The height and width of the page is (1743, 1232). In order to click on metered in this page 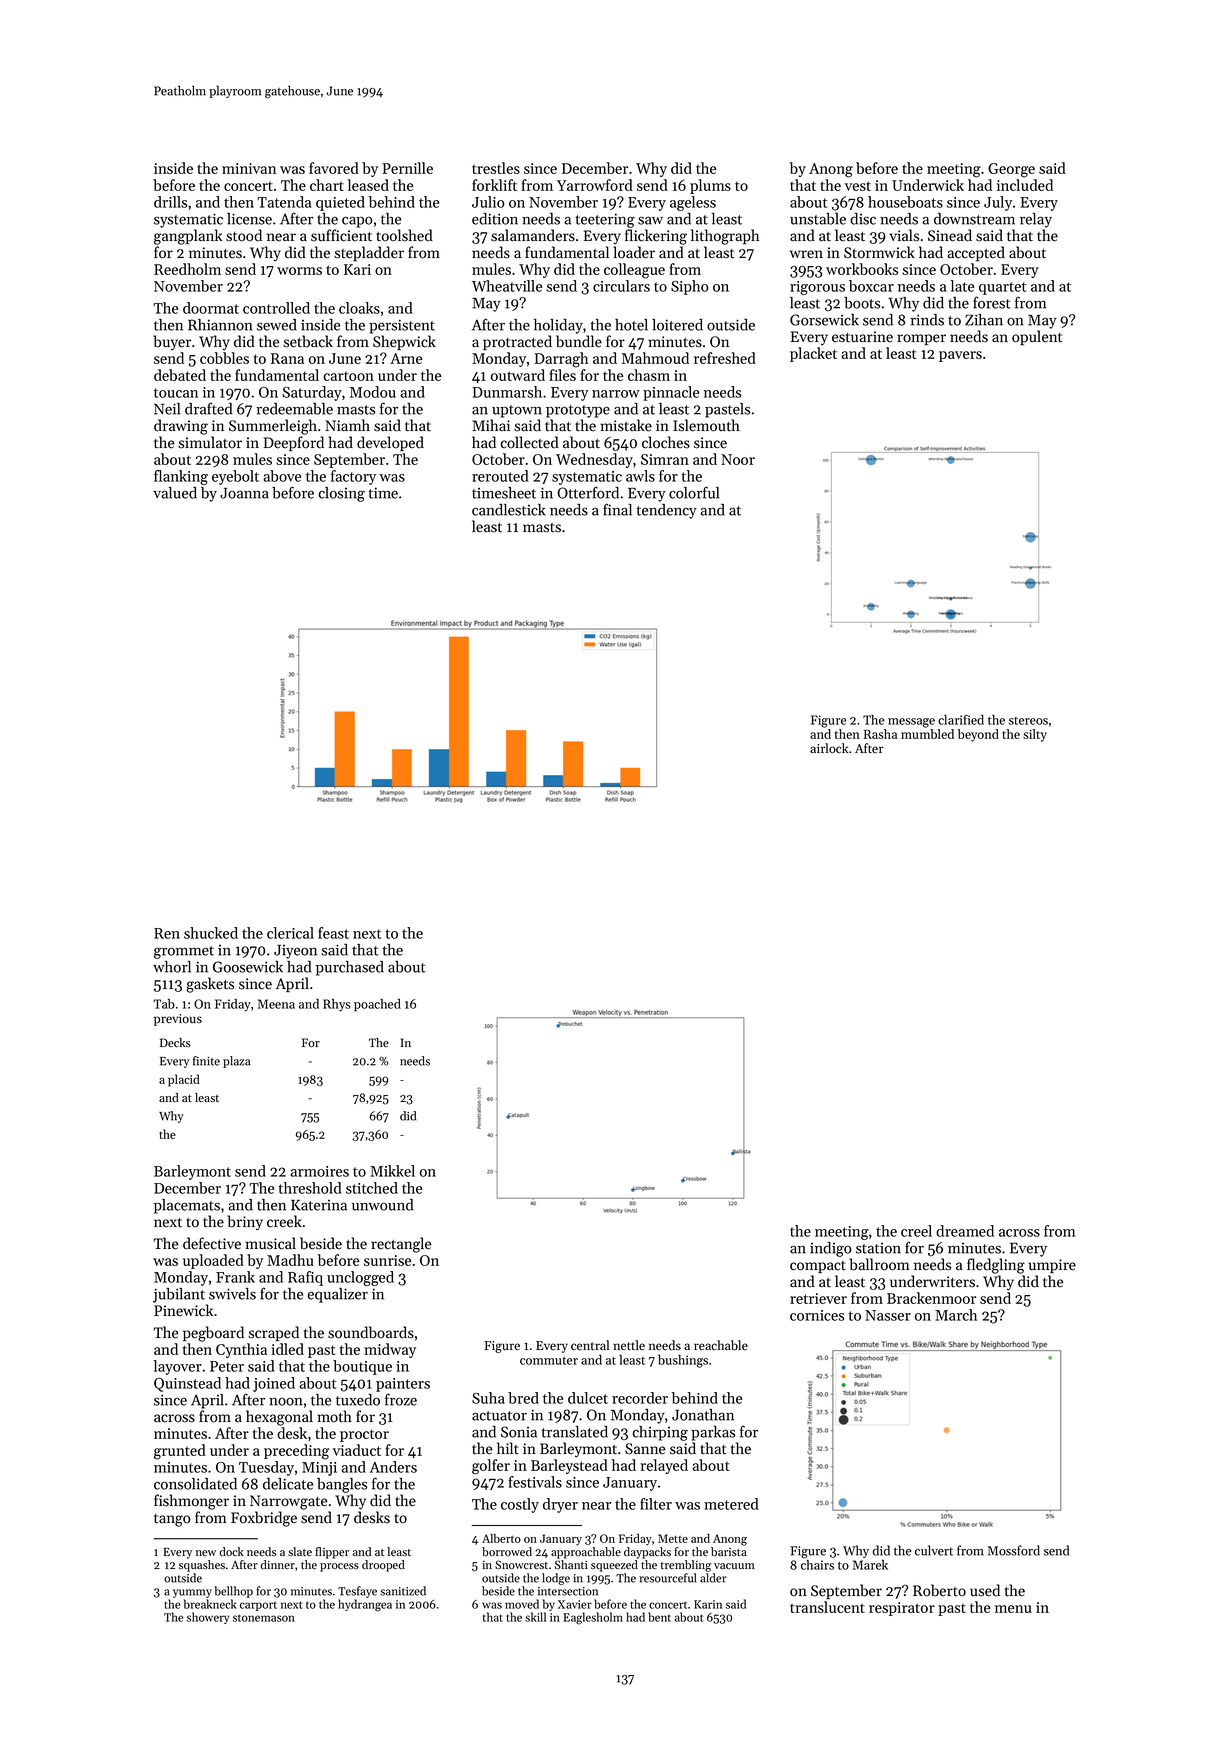, I will do `click(731, 1504)`.
